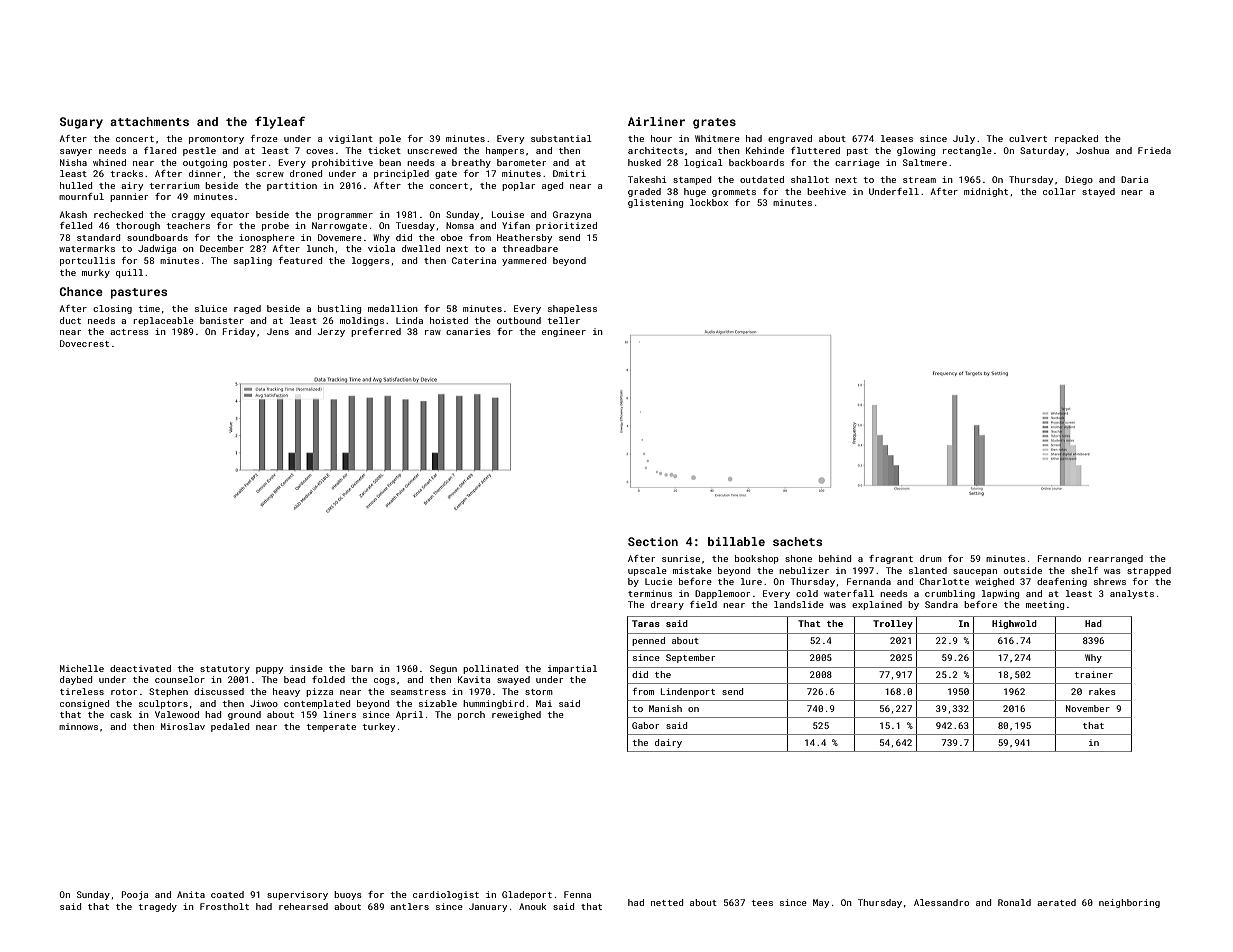 The image size is (1233, 952). I want to click on Anouk, so click(532, 906).
